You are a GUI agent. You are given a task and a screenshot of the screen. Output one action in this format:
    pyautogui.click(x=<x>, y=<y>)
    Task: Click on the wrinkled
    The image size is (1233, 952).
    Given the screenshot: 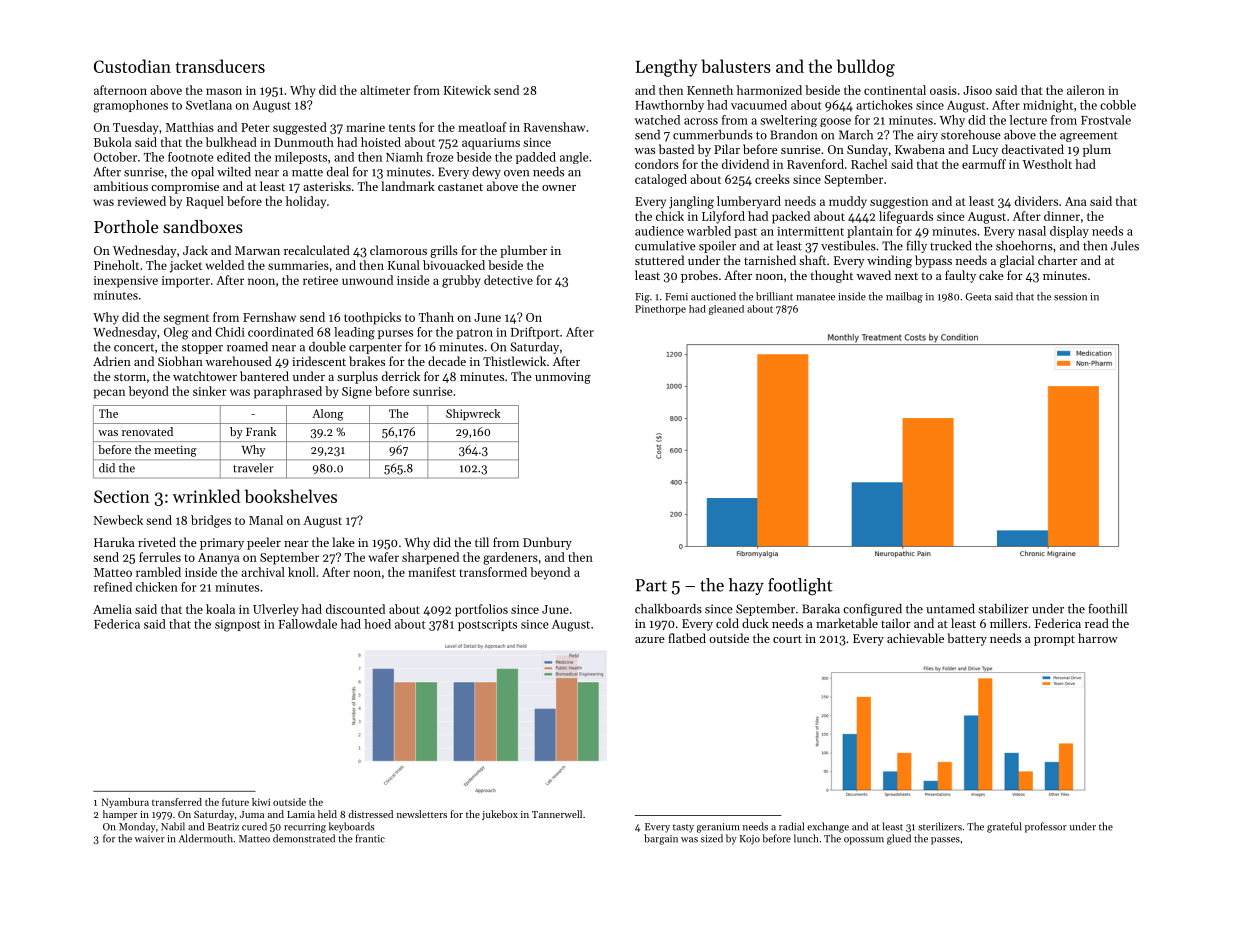 What is the action you would take?
    pyautogui.click(x=206, y=496)
